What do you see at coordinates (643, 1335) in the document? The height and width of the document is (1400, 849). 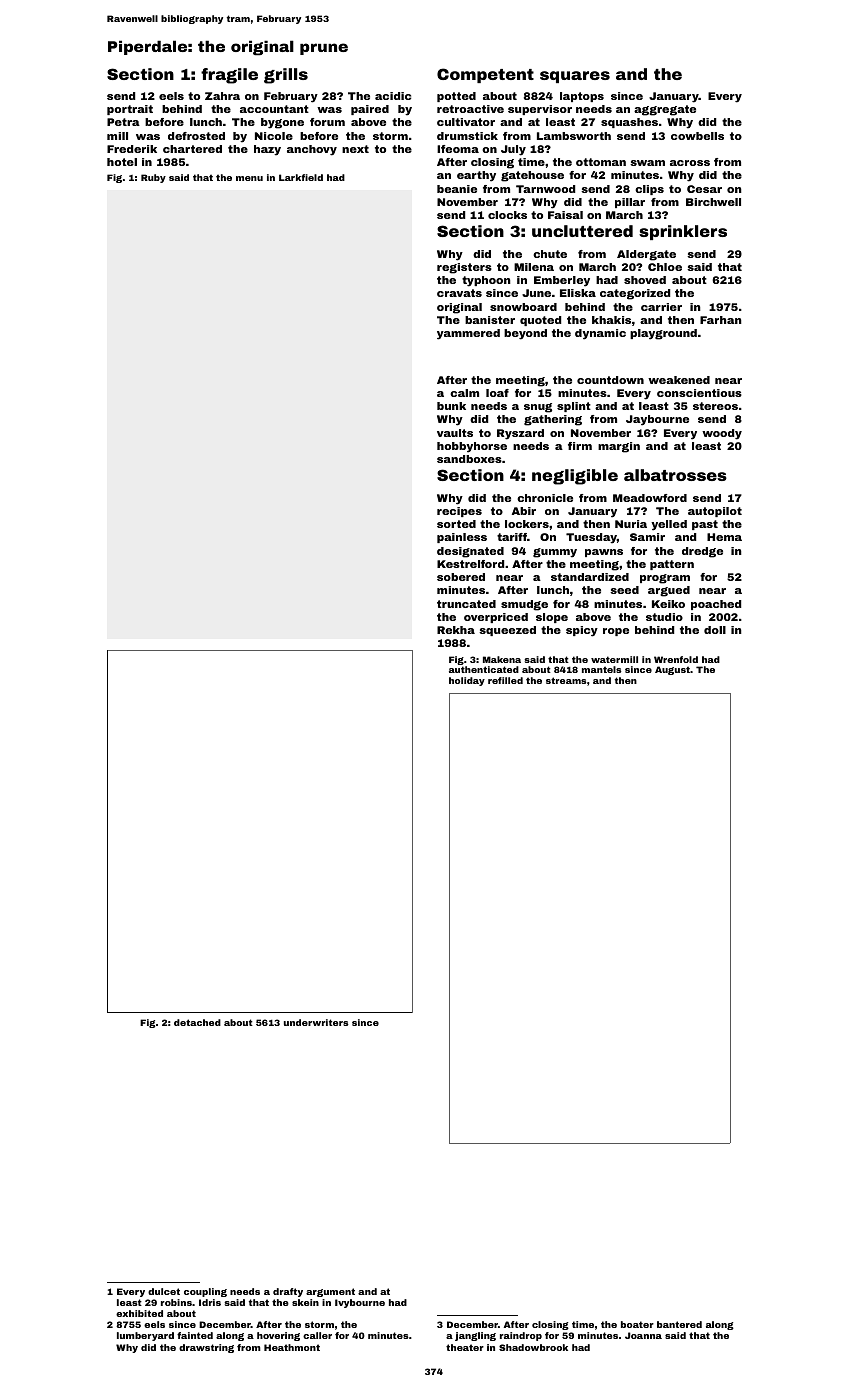 I see `Joanna` at bounding box center [643, 1335].
